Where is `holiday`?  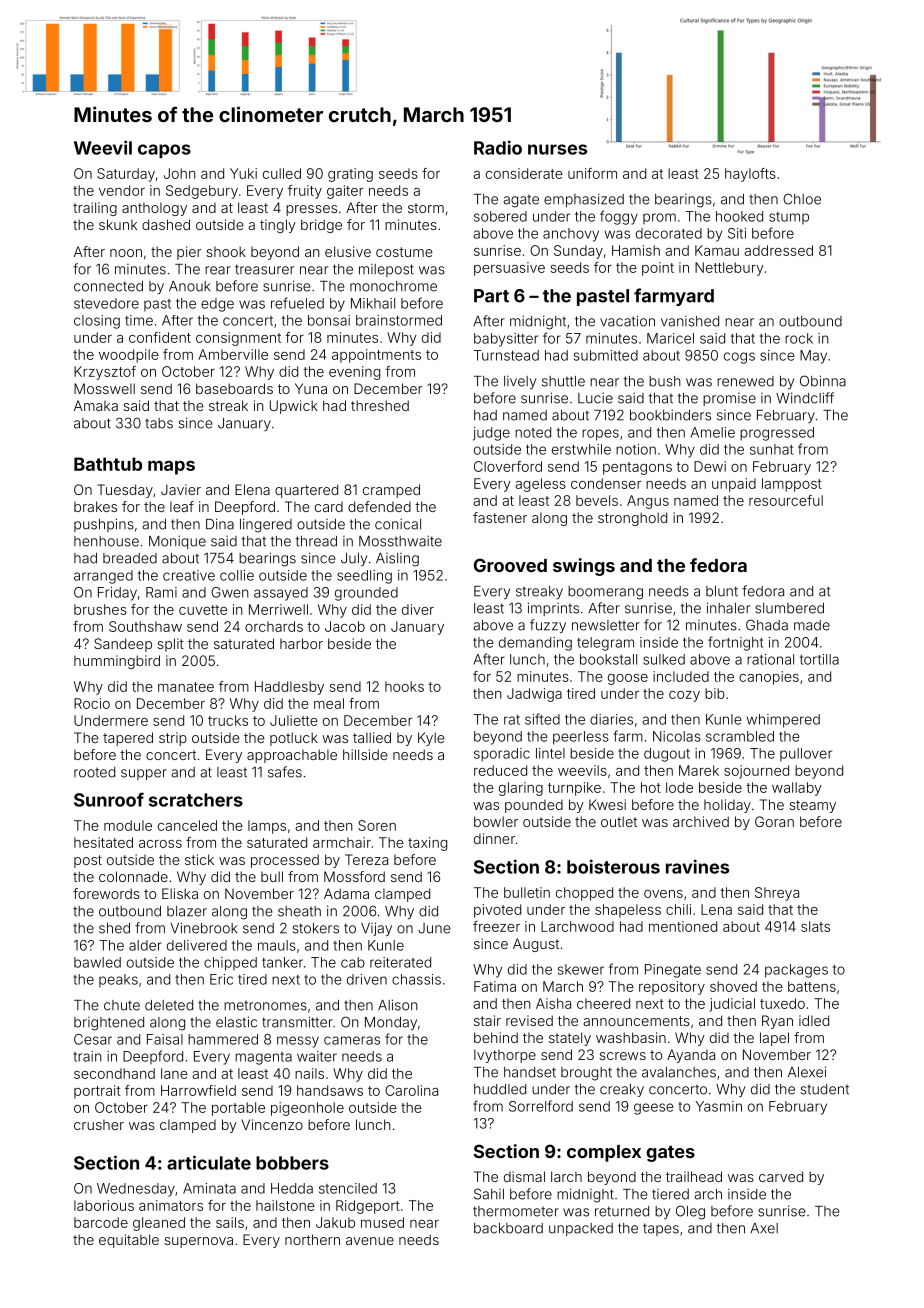
holiday is located at coordinates (727, 806).
